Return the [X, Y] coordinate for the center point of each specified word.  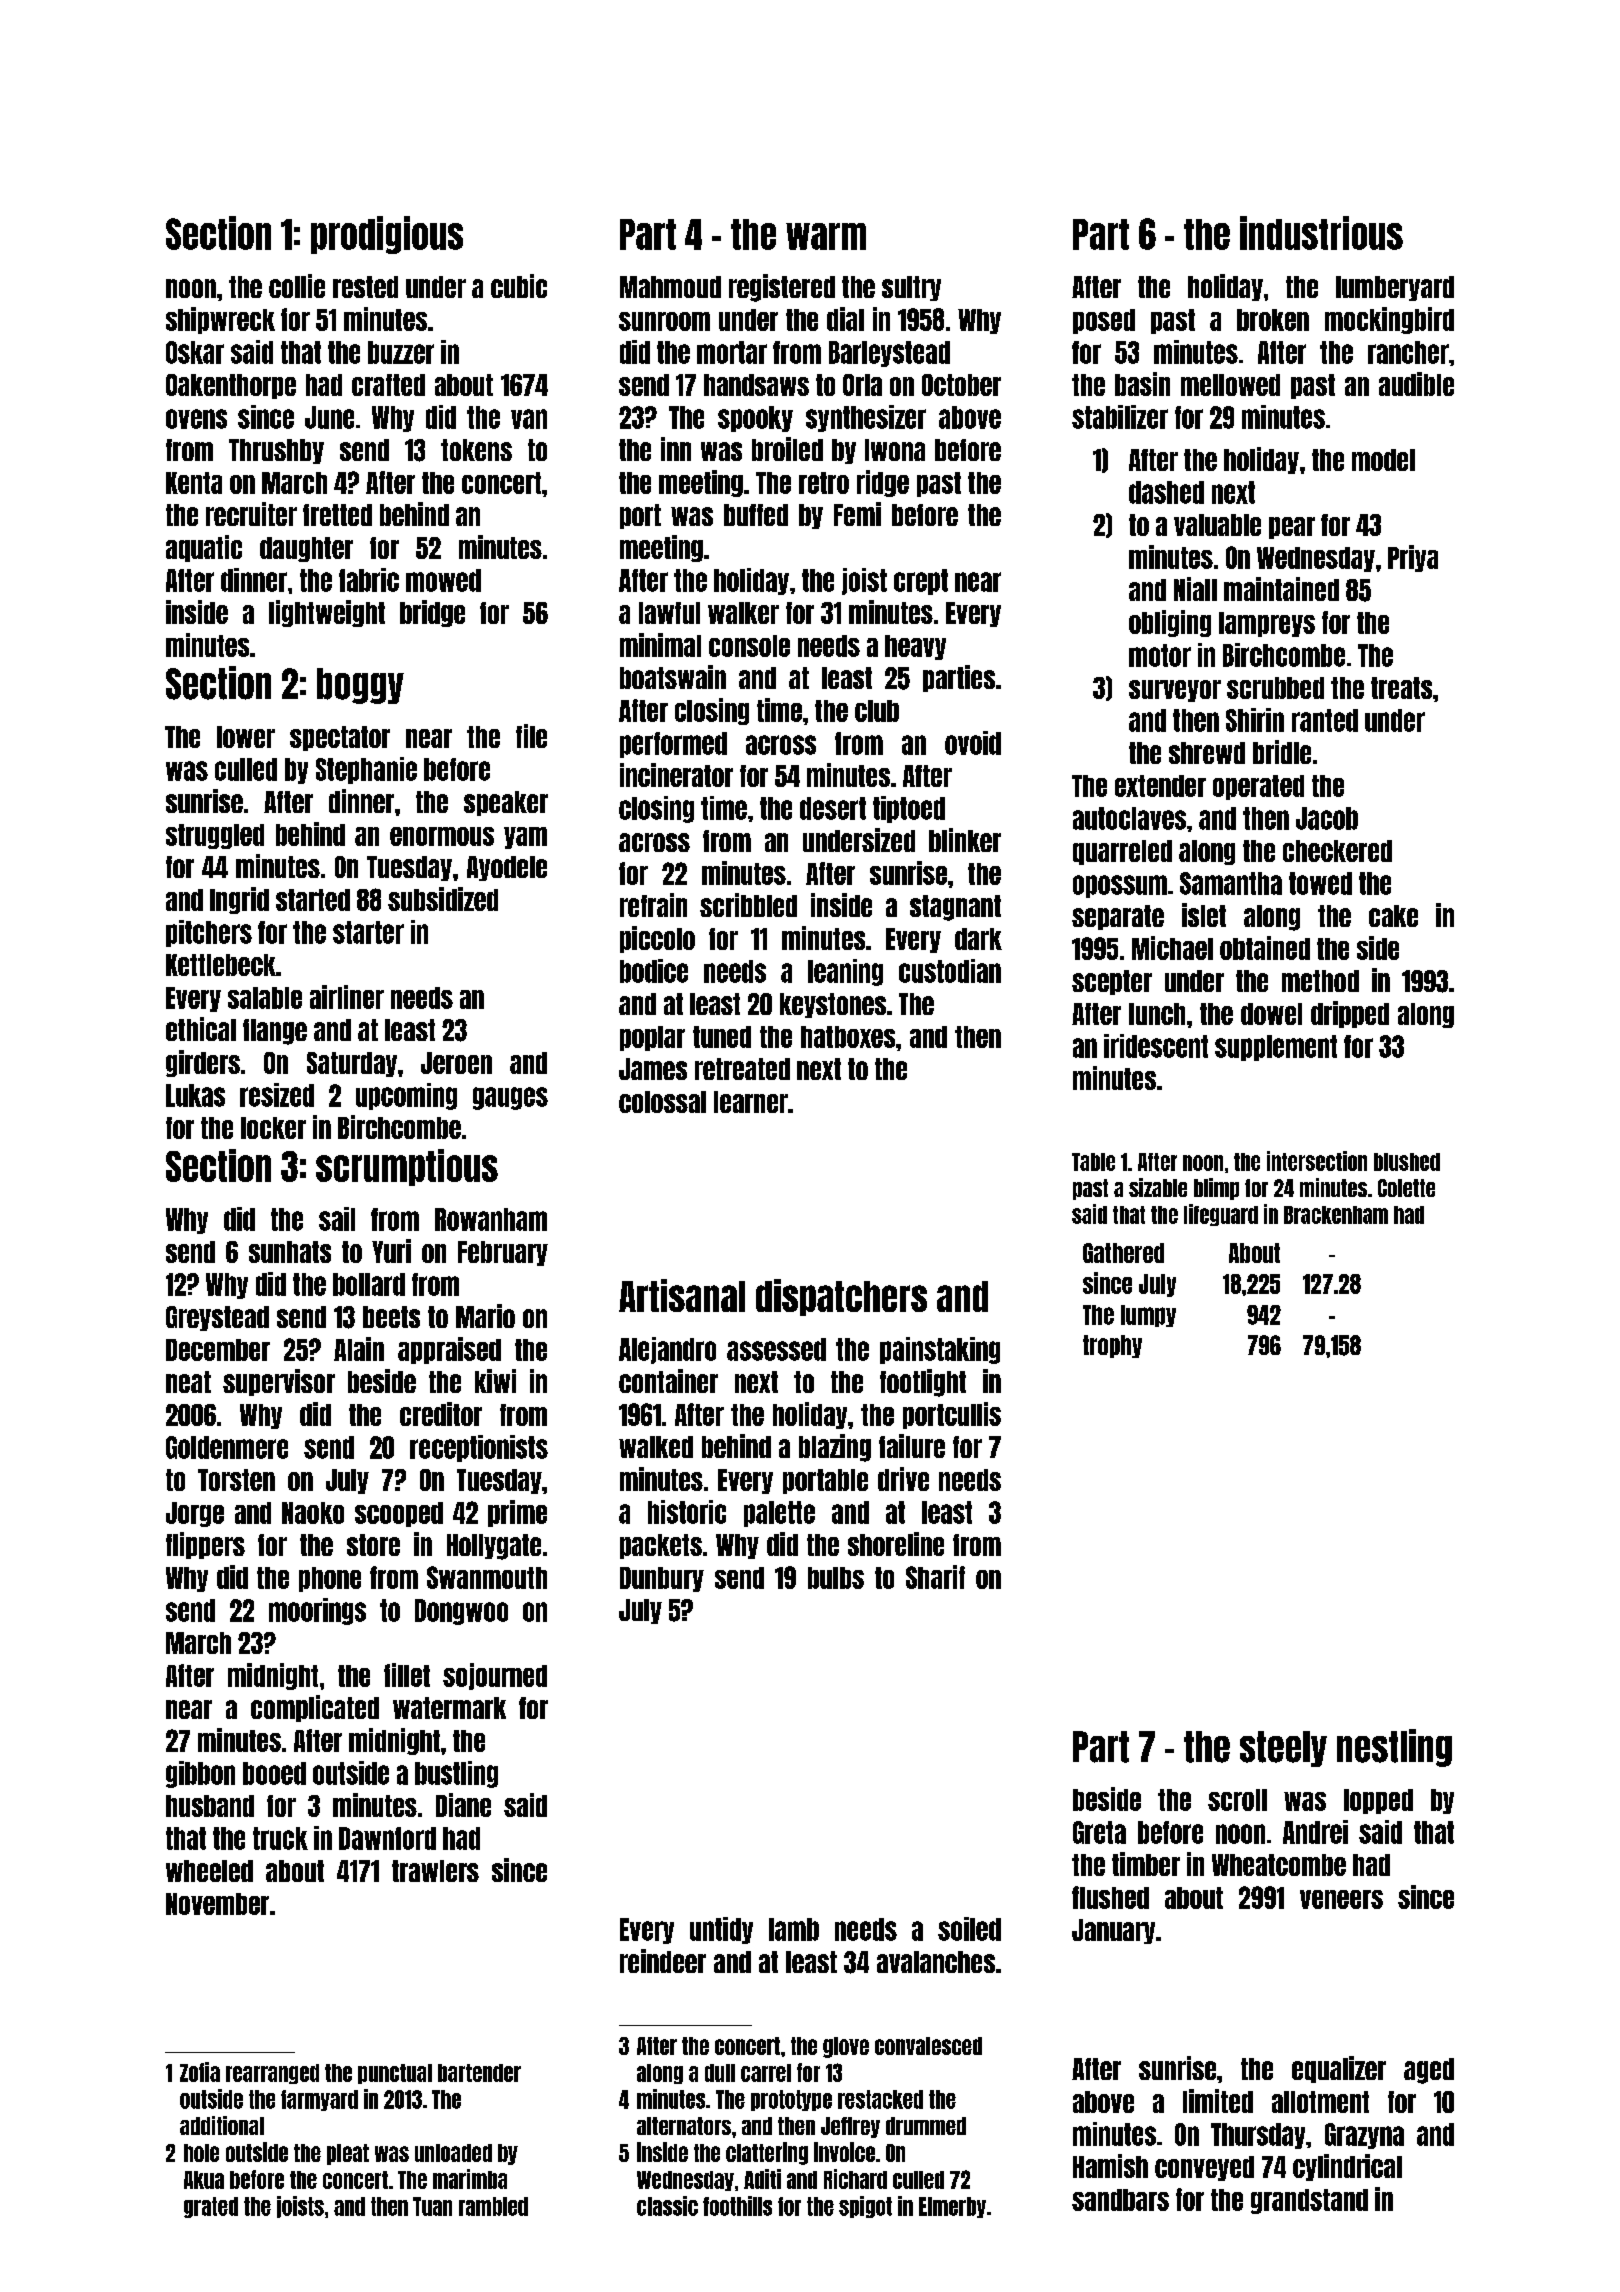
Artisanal [682, 1295]
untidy [721, 1930]
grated [211, 2207]
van [529, 419]
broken [1273, 320]
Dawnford [387, 1838]
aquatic [204, 548]
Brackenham [1336, 1215]
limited [1218, 2101]
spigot [865, 2207]
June [329, 417]
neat [188, 1382]
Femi [857, 514]
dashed [1166, 492]
